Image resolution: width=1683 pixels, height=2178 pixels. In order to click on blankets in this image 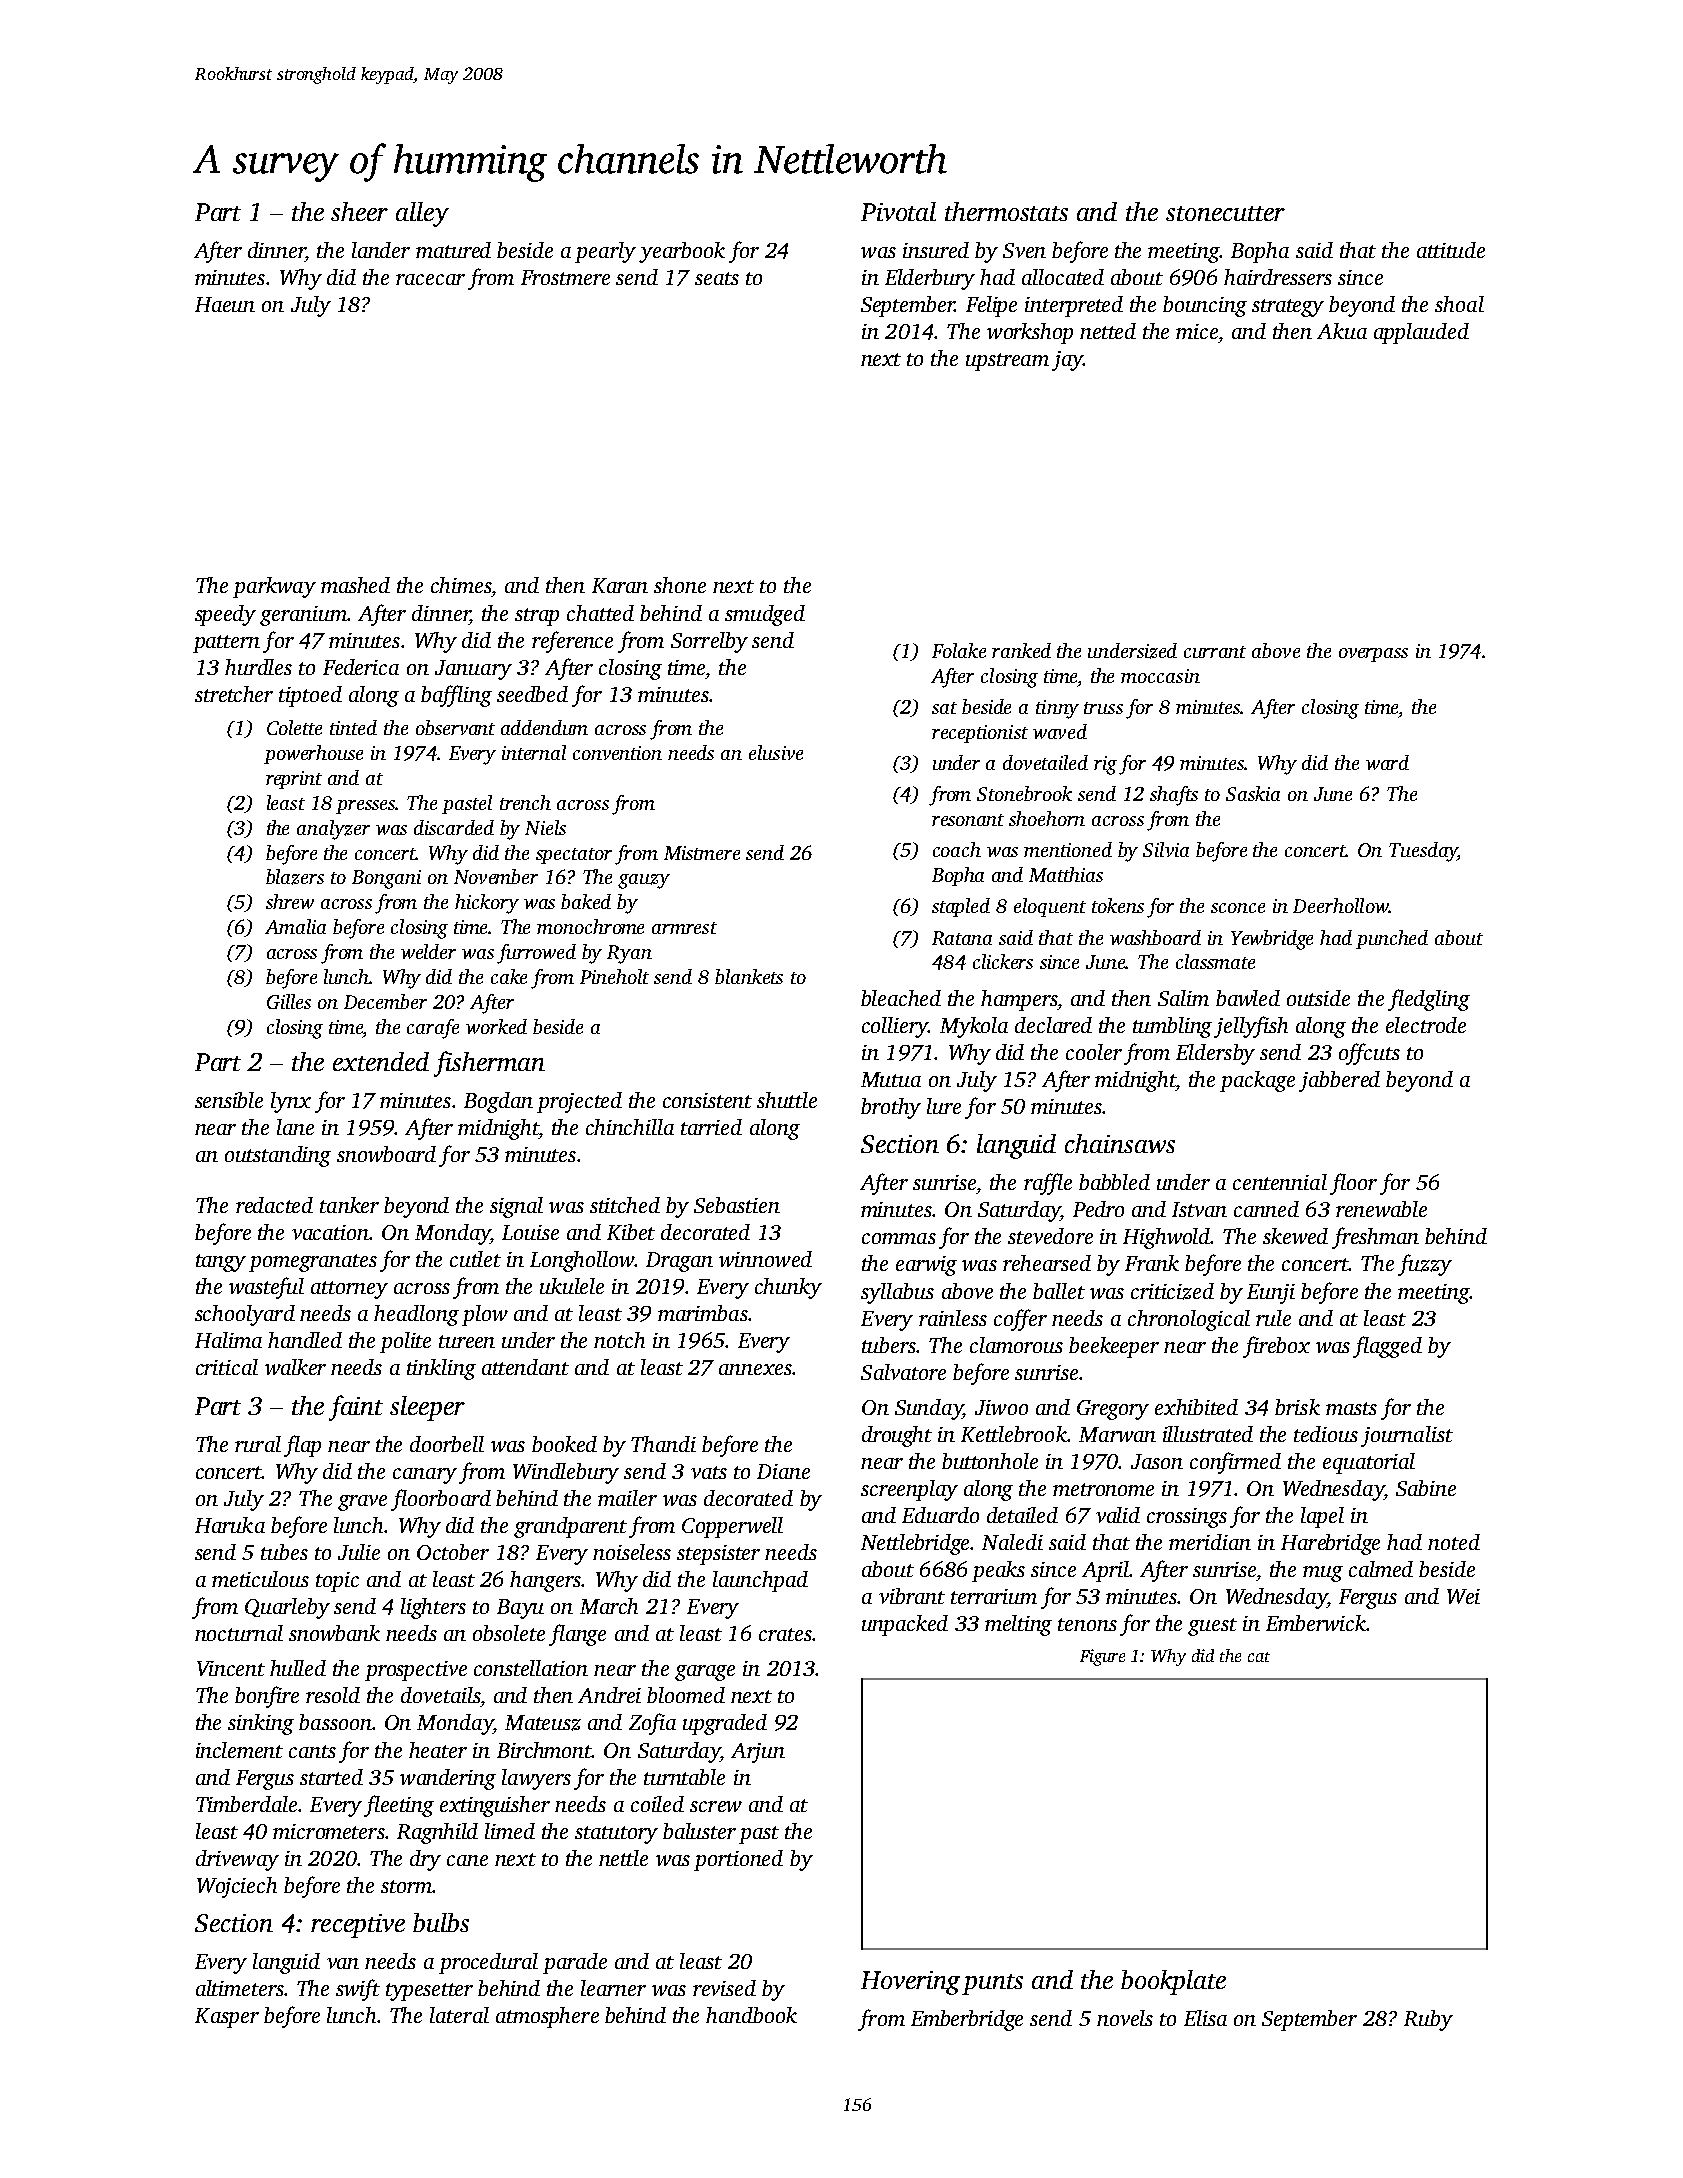, I will do `click(749, 976)`.
